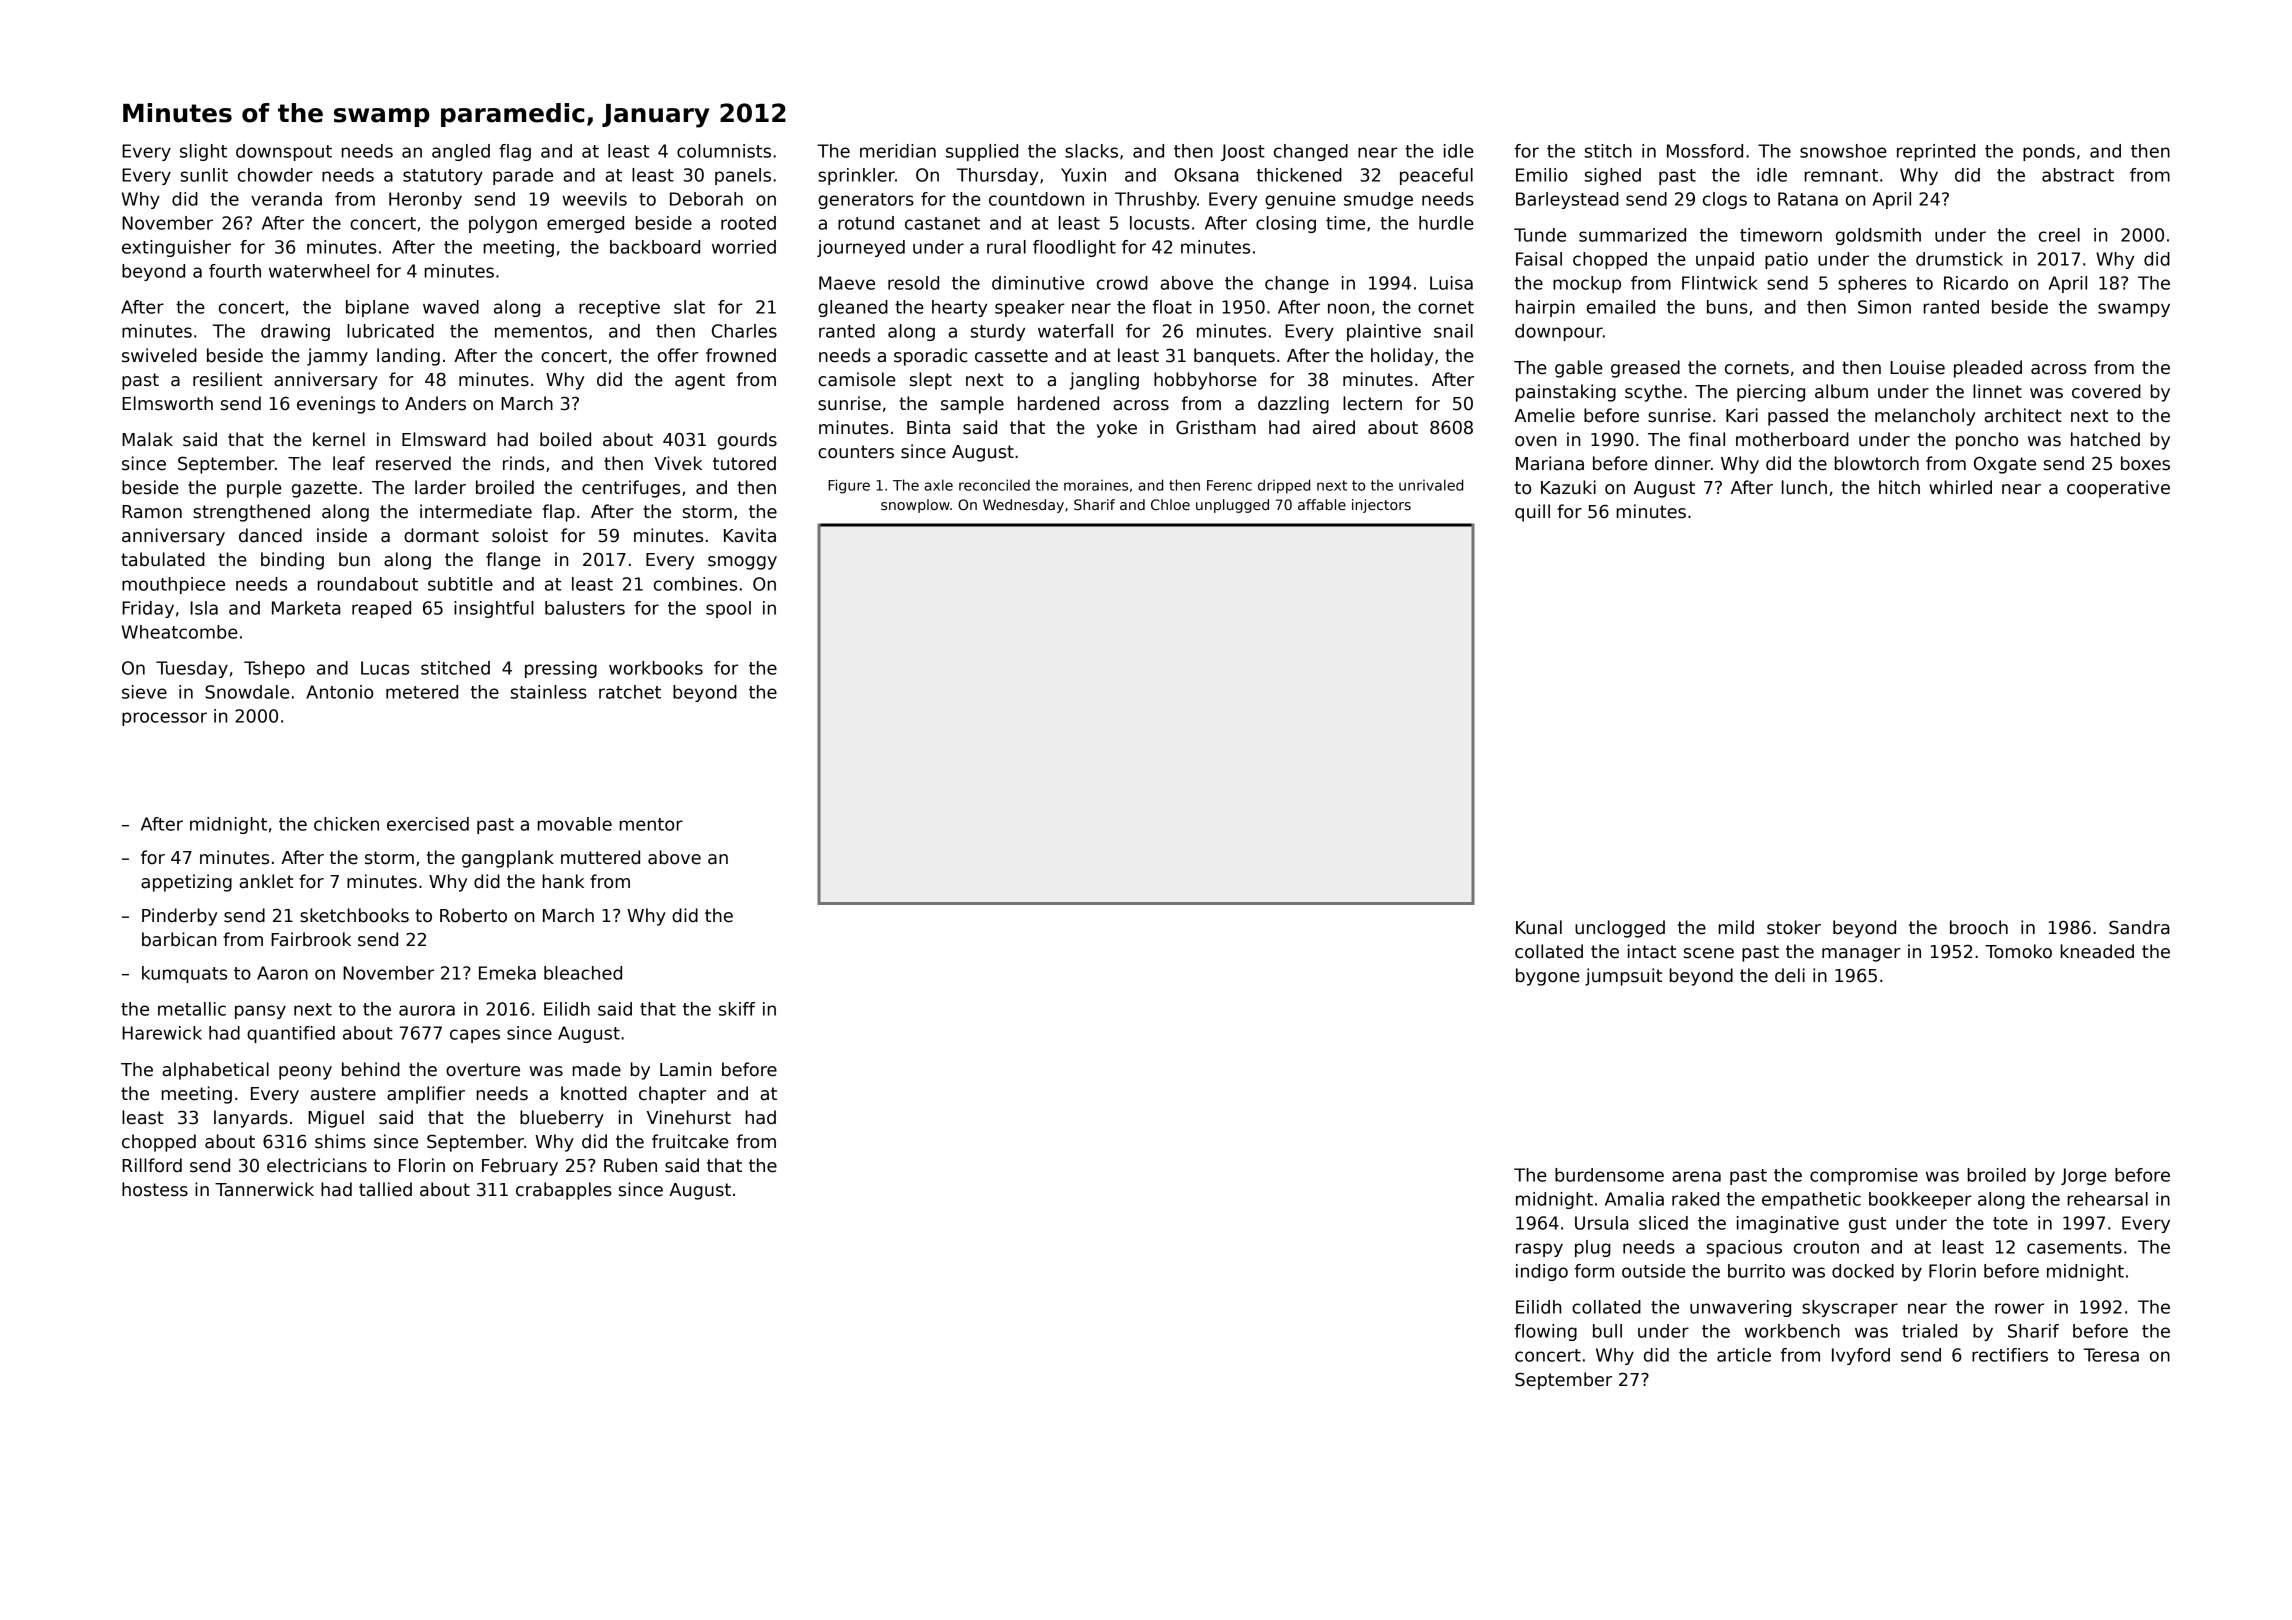  What do you see at coordinates (1788, 1224) in the screenshot?
I see `imaginative` at bounding box center [1788, 1224].
